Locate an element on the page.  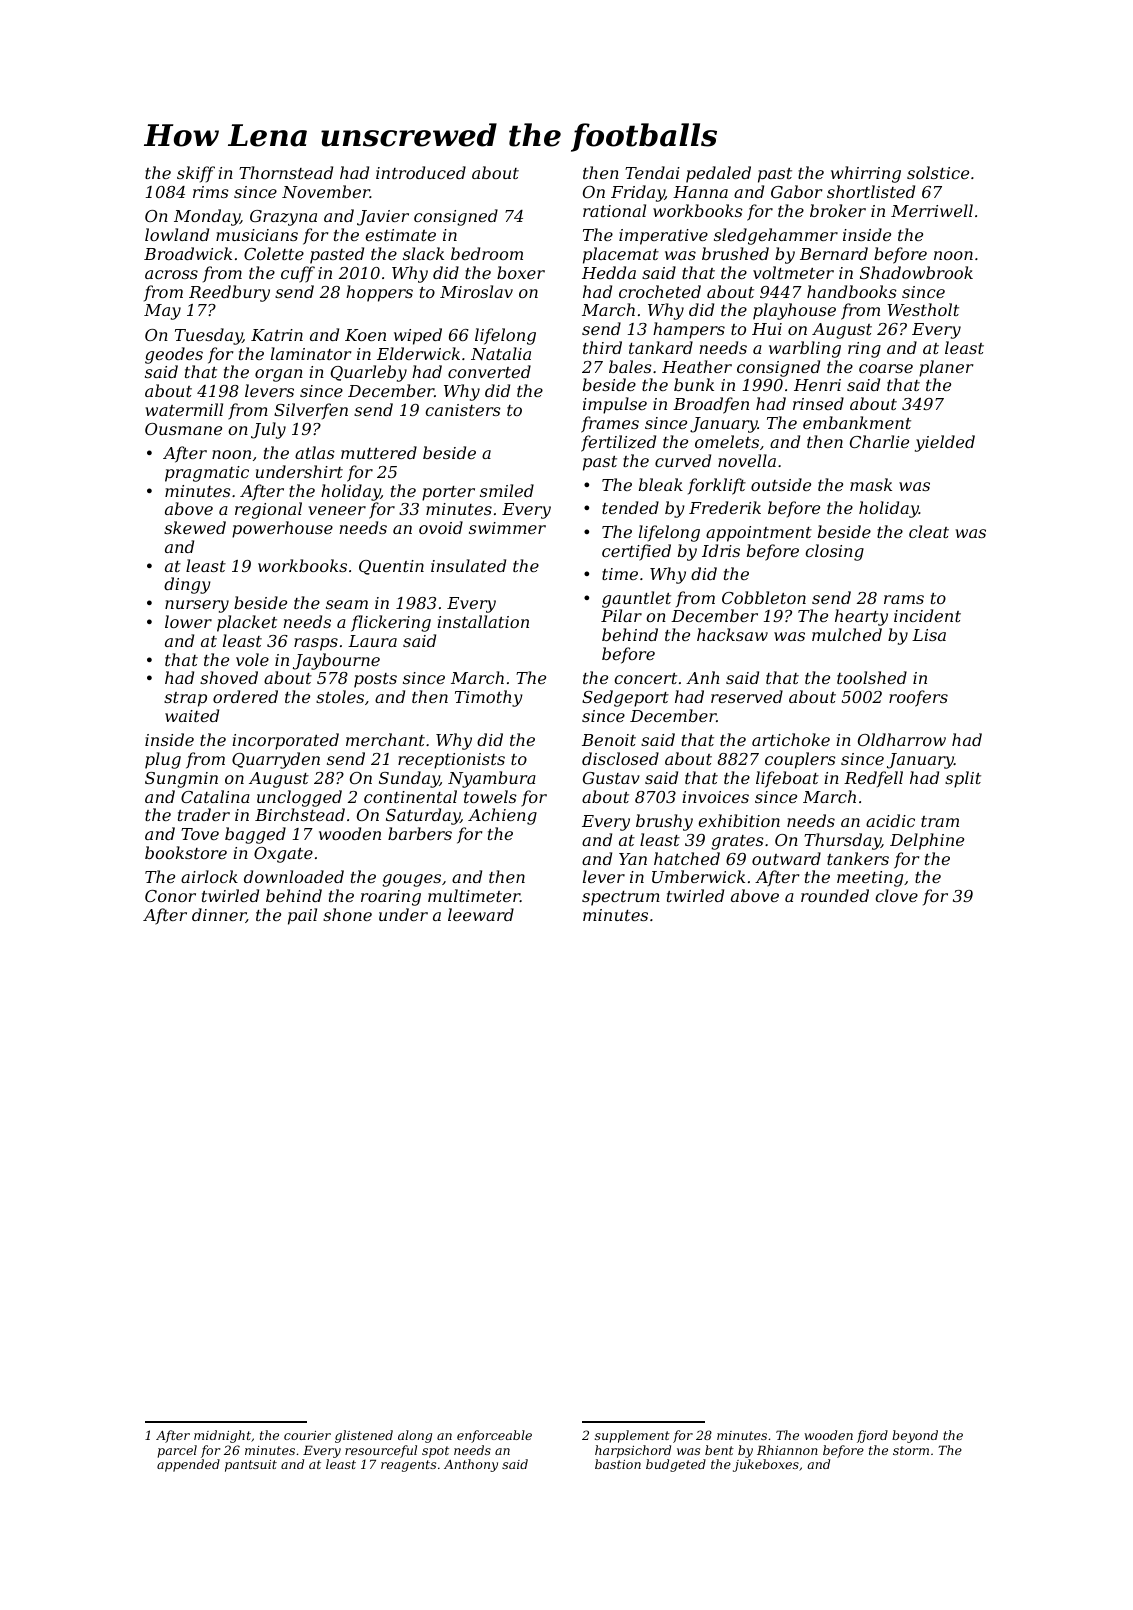
introduced is located at coordinates (421, 172).
